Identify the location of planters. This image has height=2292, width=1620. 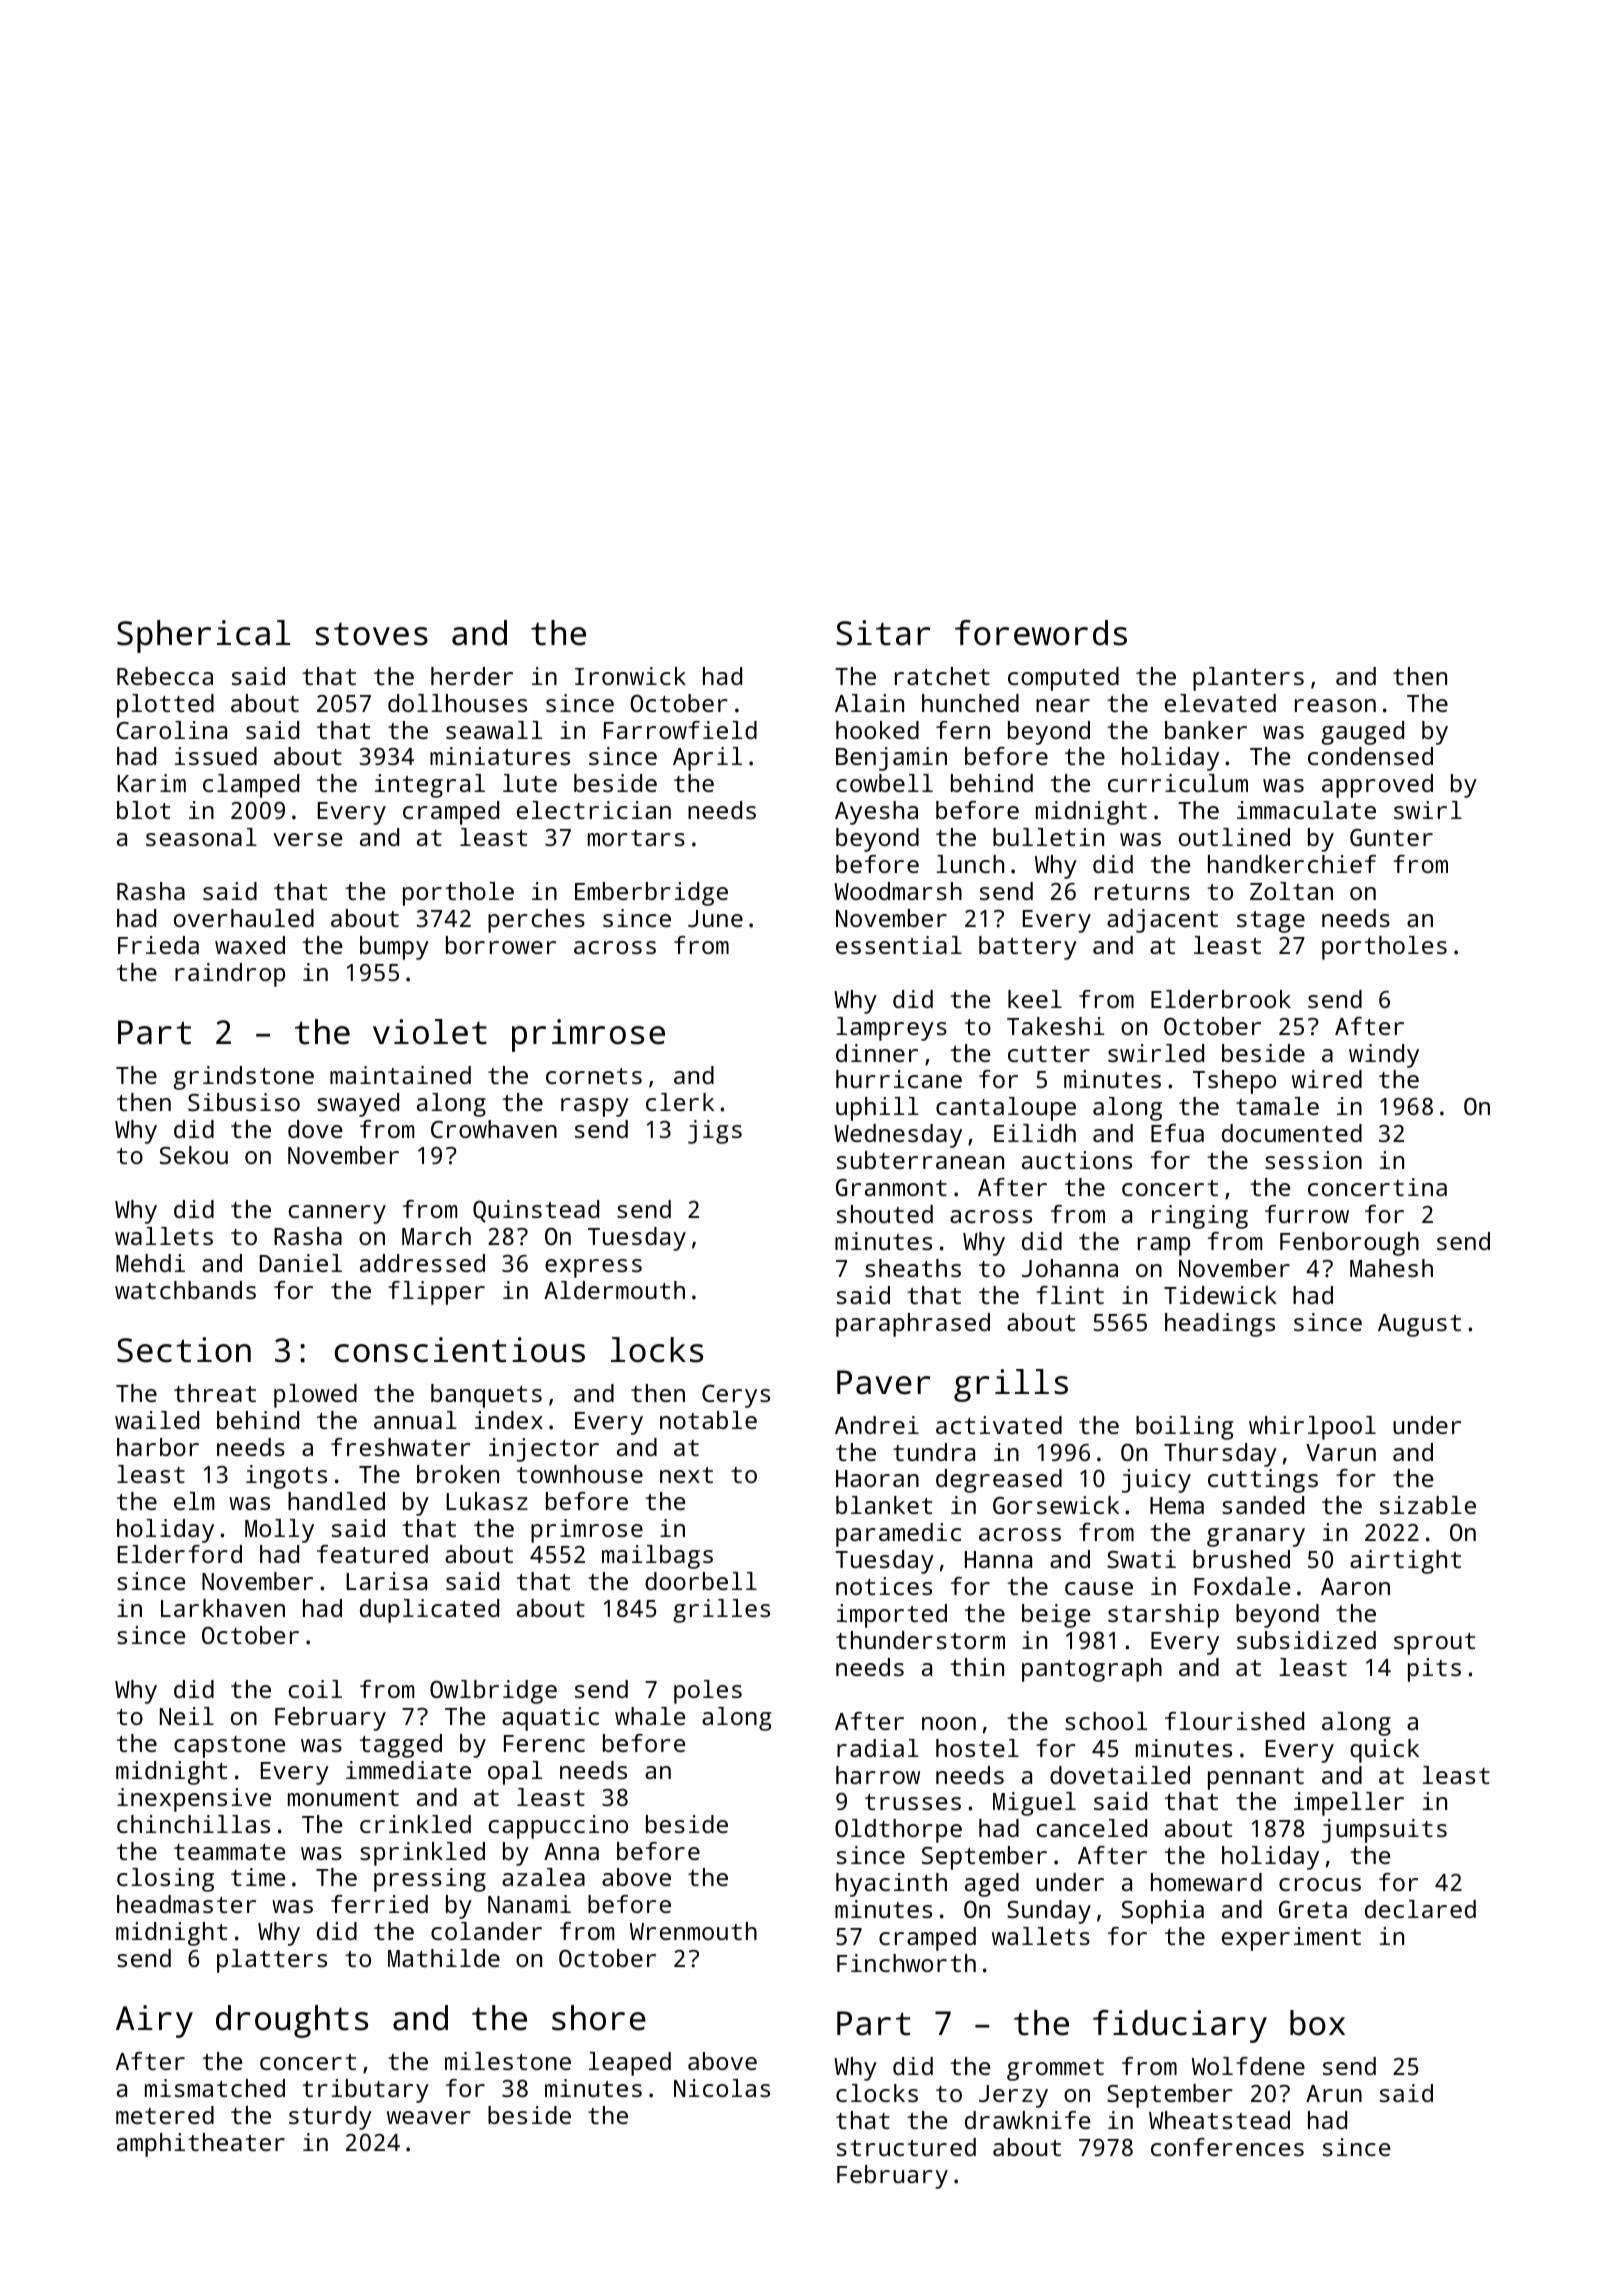
(1248, 679).
